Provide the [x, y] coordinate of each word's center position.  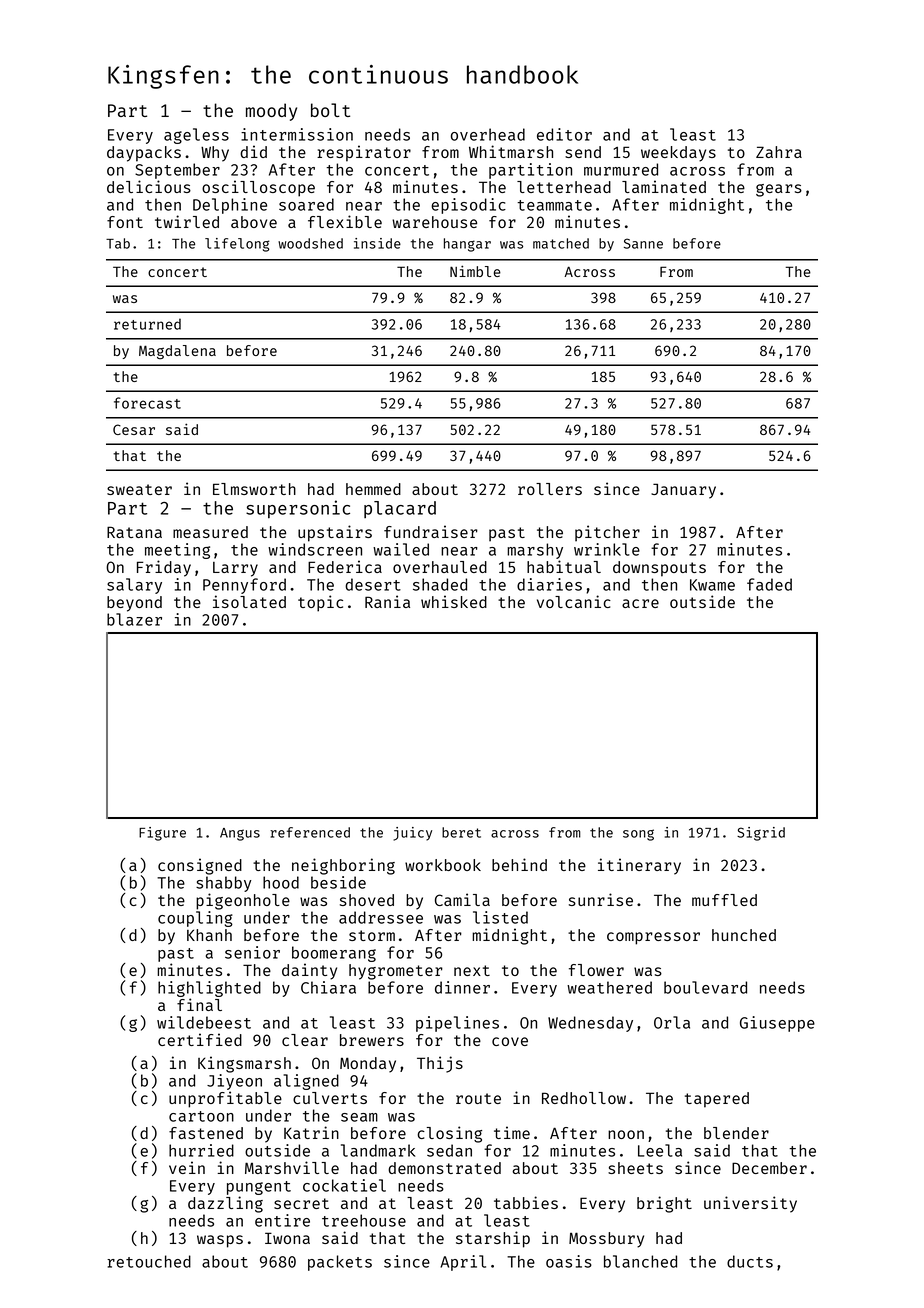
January [683, 491]
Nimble [475, 271]
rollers [550, 489]
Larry [235, 569]
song [638, 835]
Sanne [643, 243]
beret [461, 832]
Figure [162, 834]
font [125, 222]
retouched [149, 1261]
